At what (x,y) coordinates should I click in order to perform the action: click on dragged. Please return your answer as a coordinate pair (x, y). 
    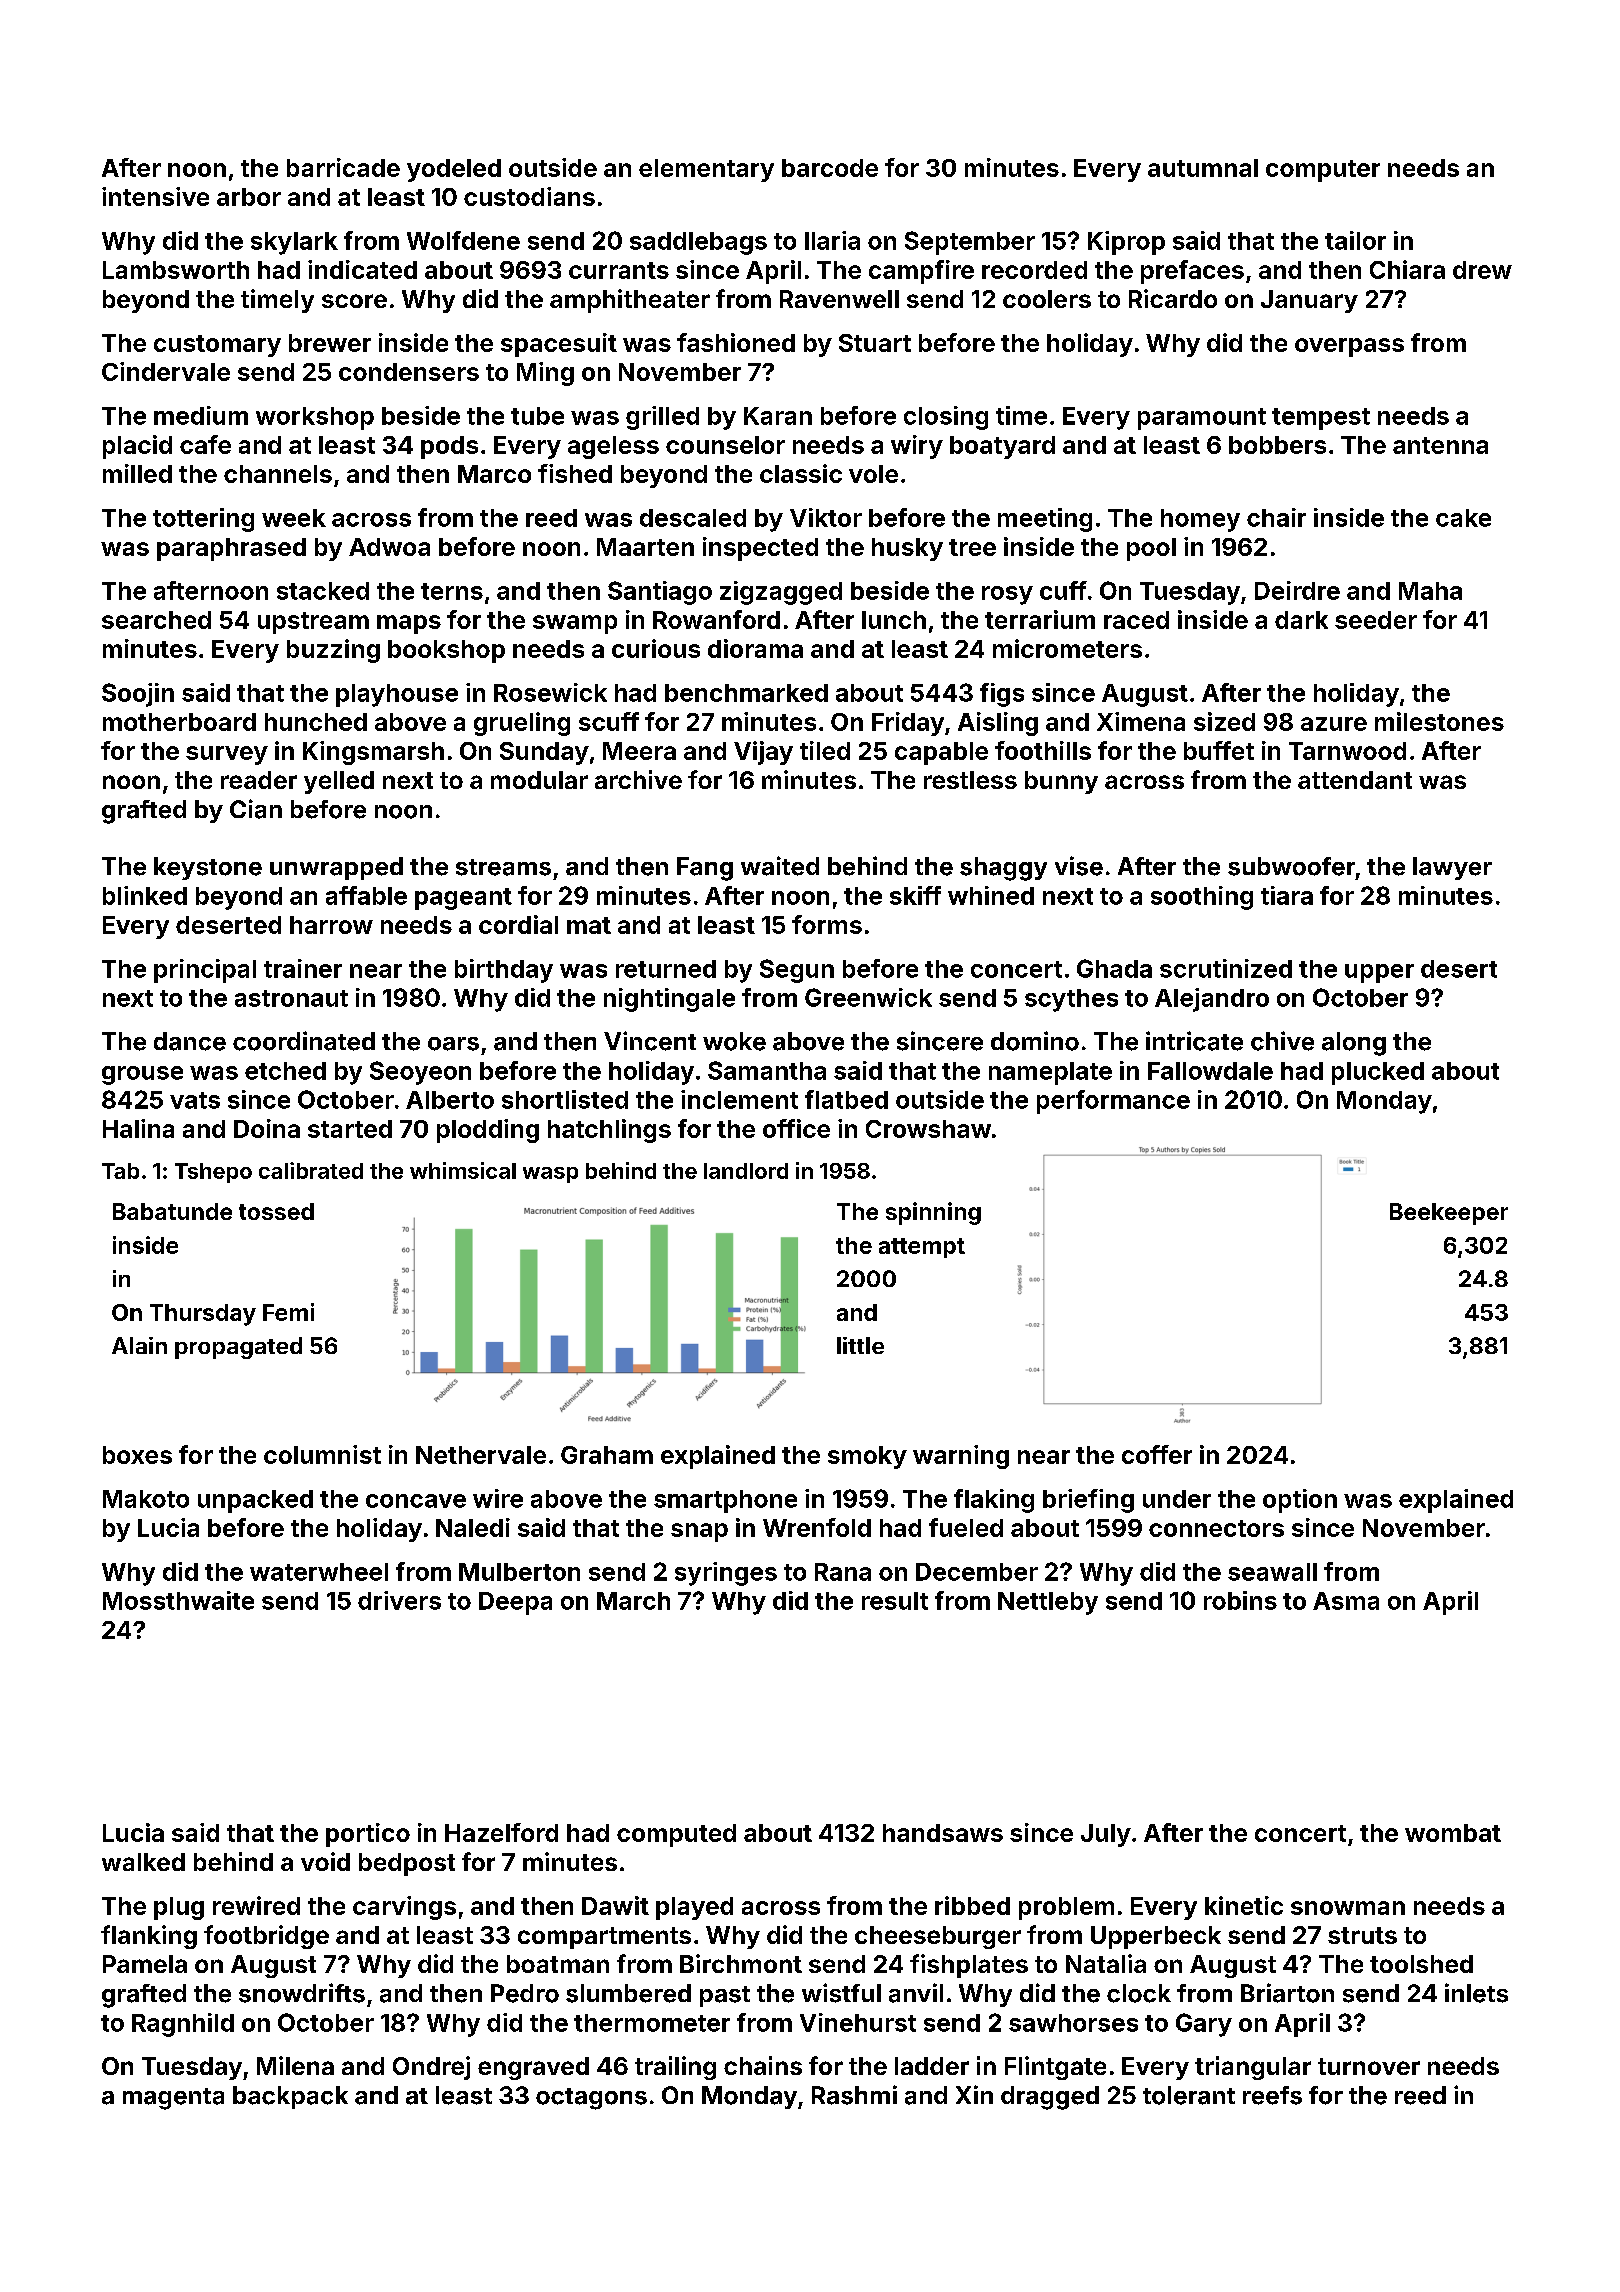
    Looking at the image, I should click on (1050, 2098).
